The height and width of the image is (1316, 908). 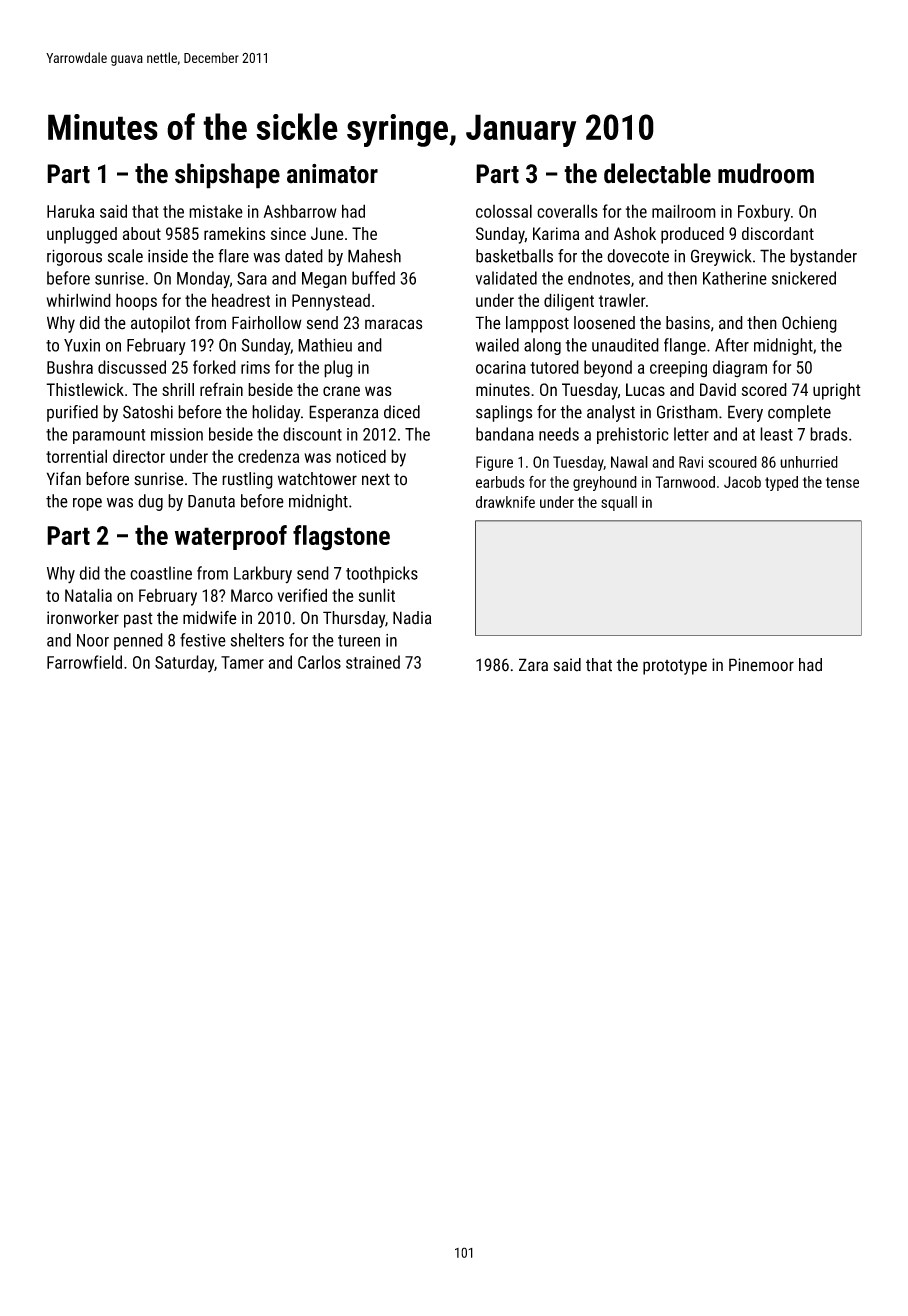 What do you see at coordinates (766, 173) in the image?
I see `mudroom` at bounding box center [766, 173].
